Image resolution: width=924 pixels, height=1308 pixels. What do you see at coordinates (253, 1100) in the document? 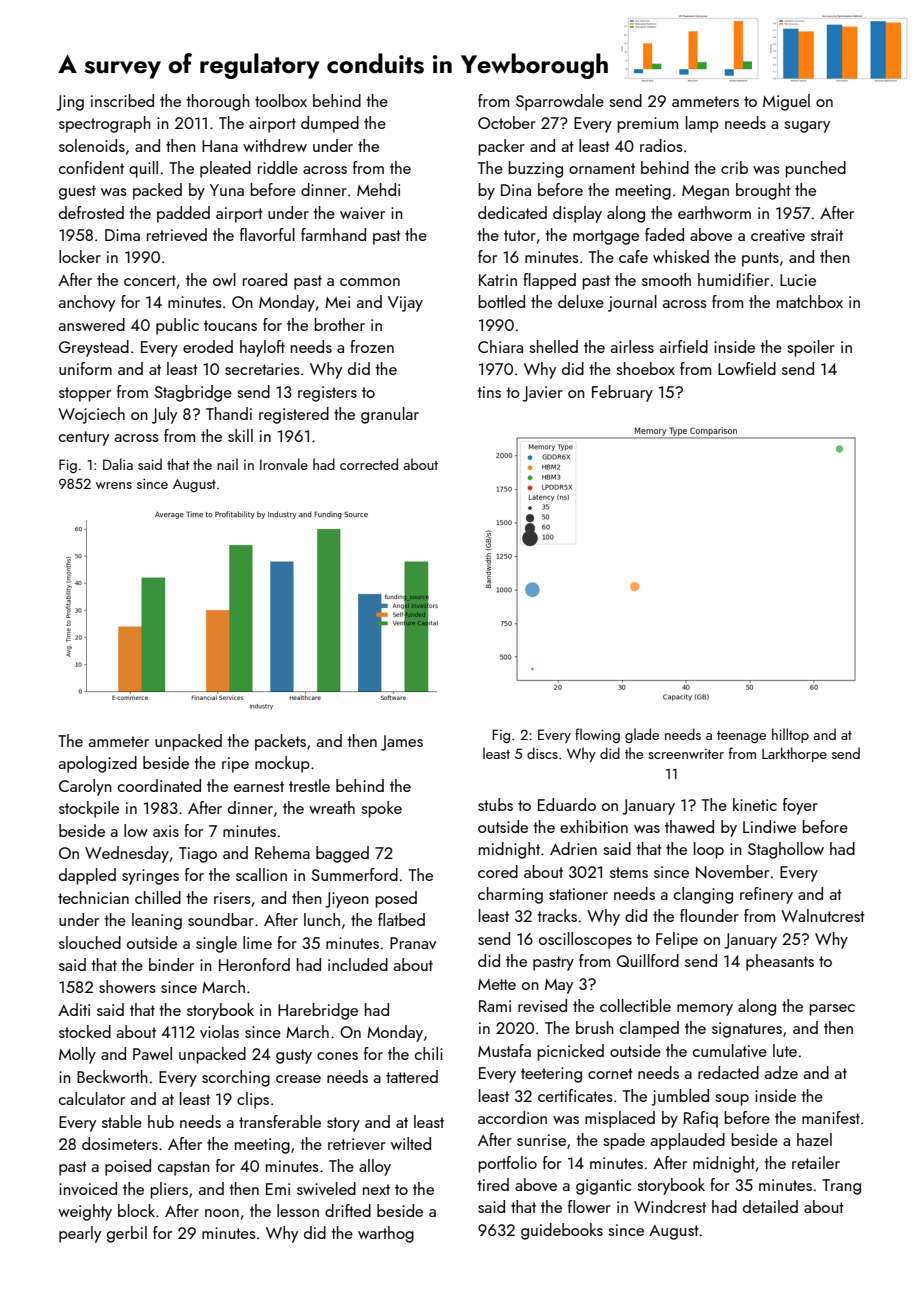
I see `clips` at bounding box center [253, 1100].
